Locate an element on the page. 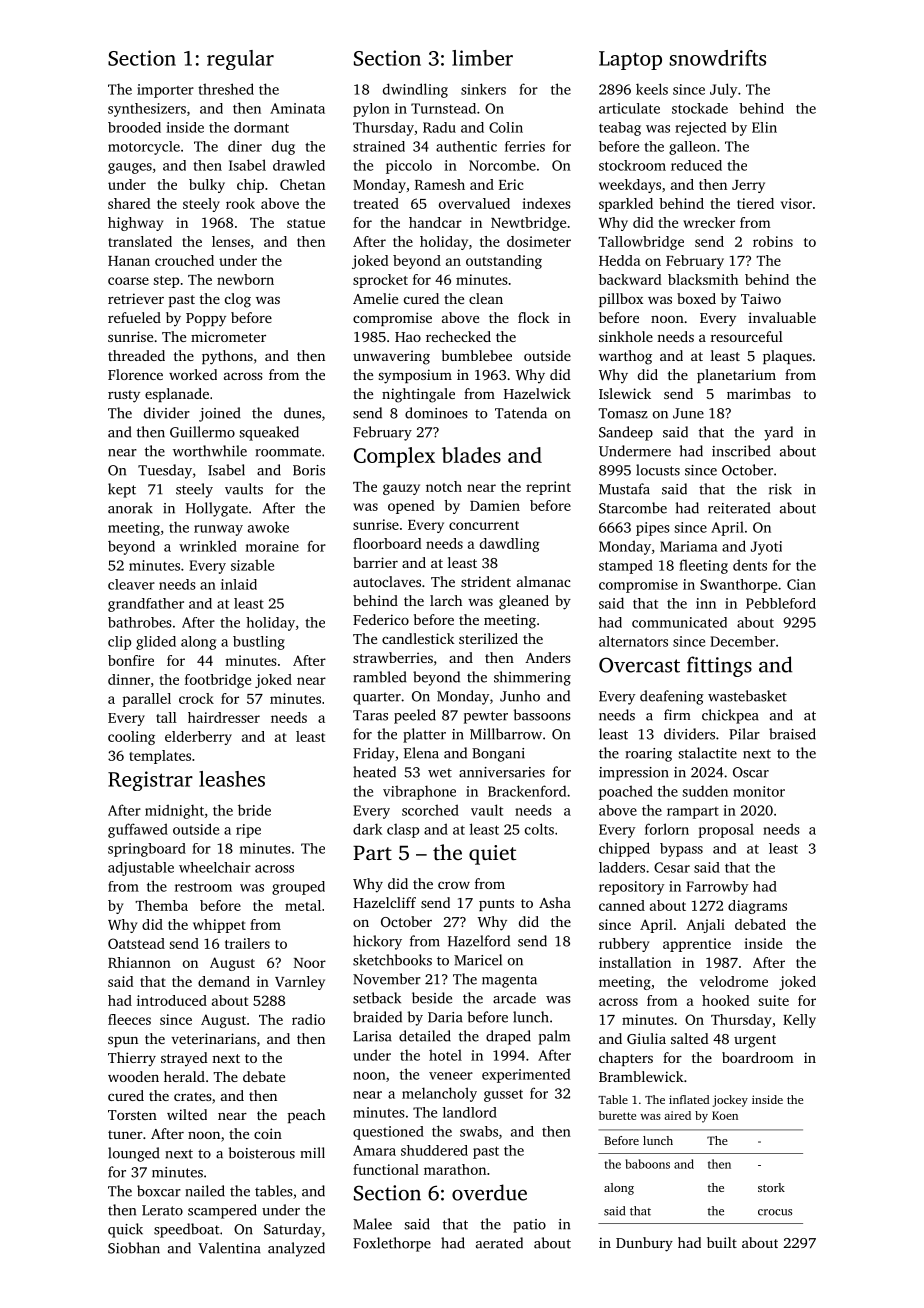 This document has width=924, height=1308. Siobhan is located at coordinates (134, 1248).
